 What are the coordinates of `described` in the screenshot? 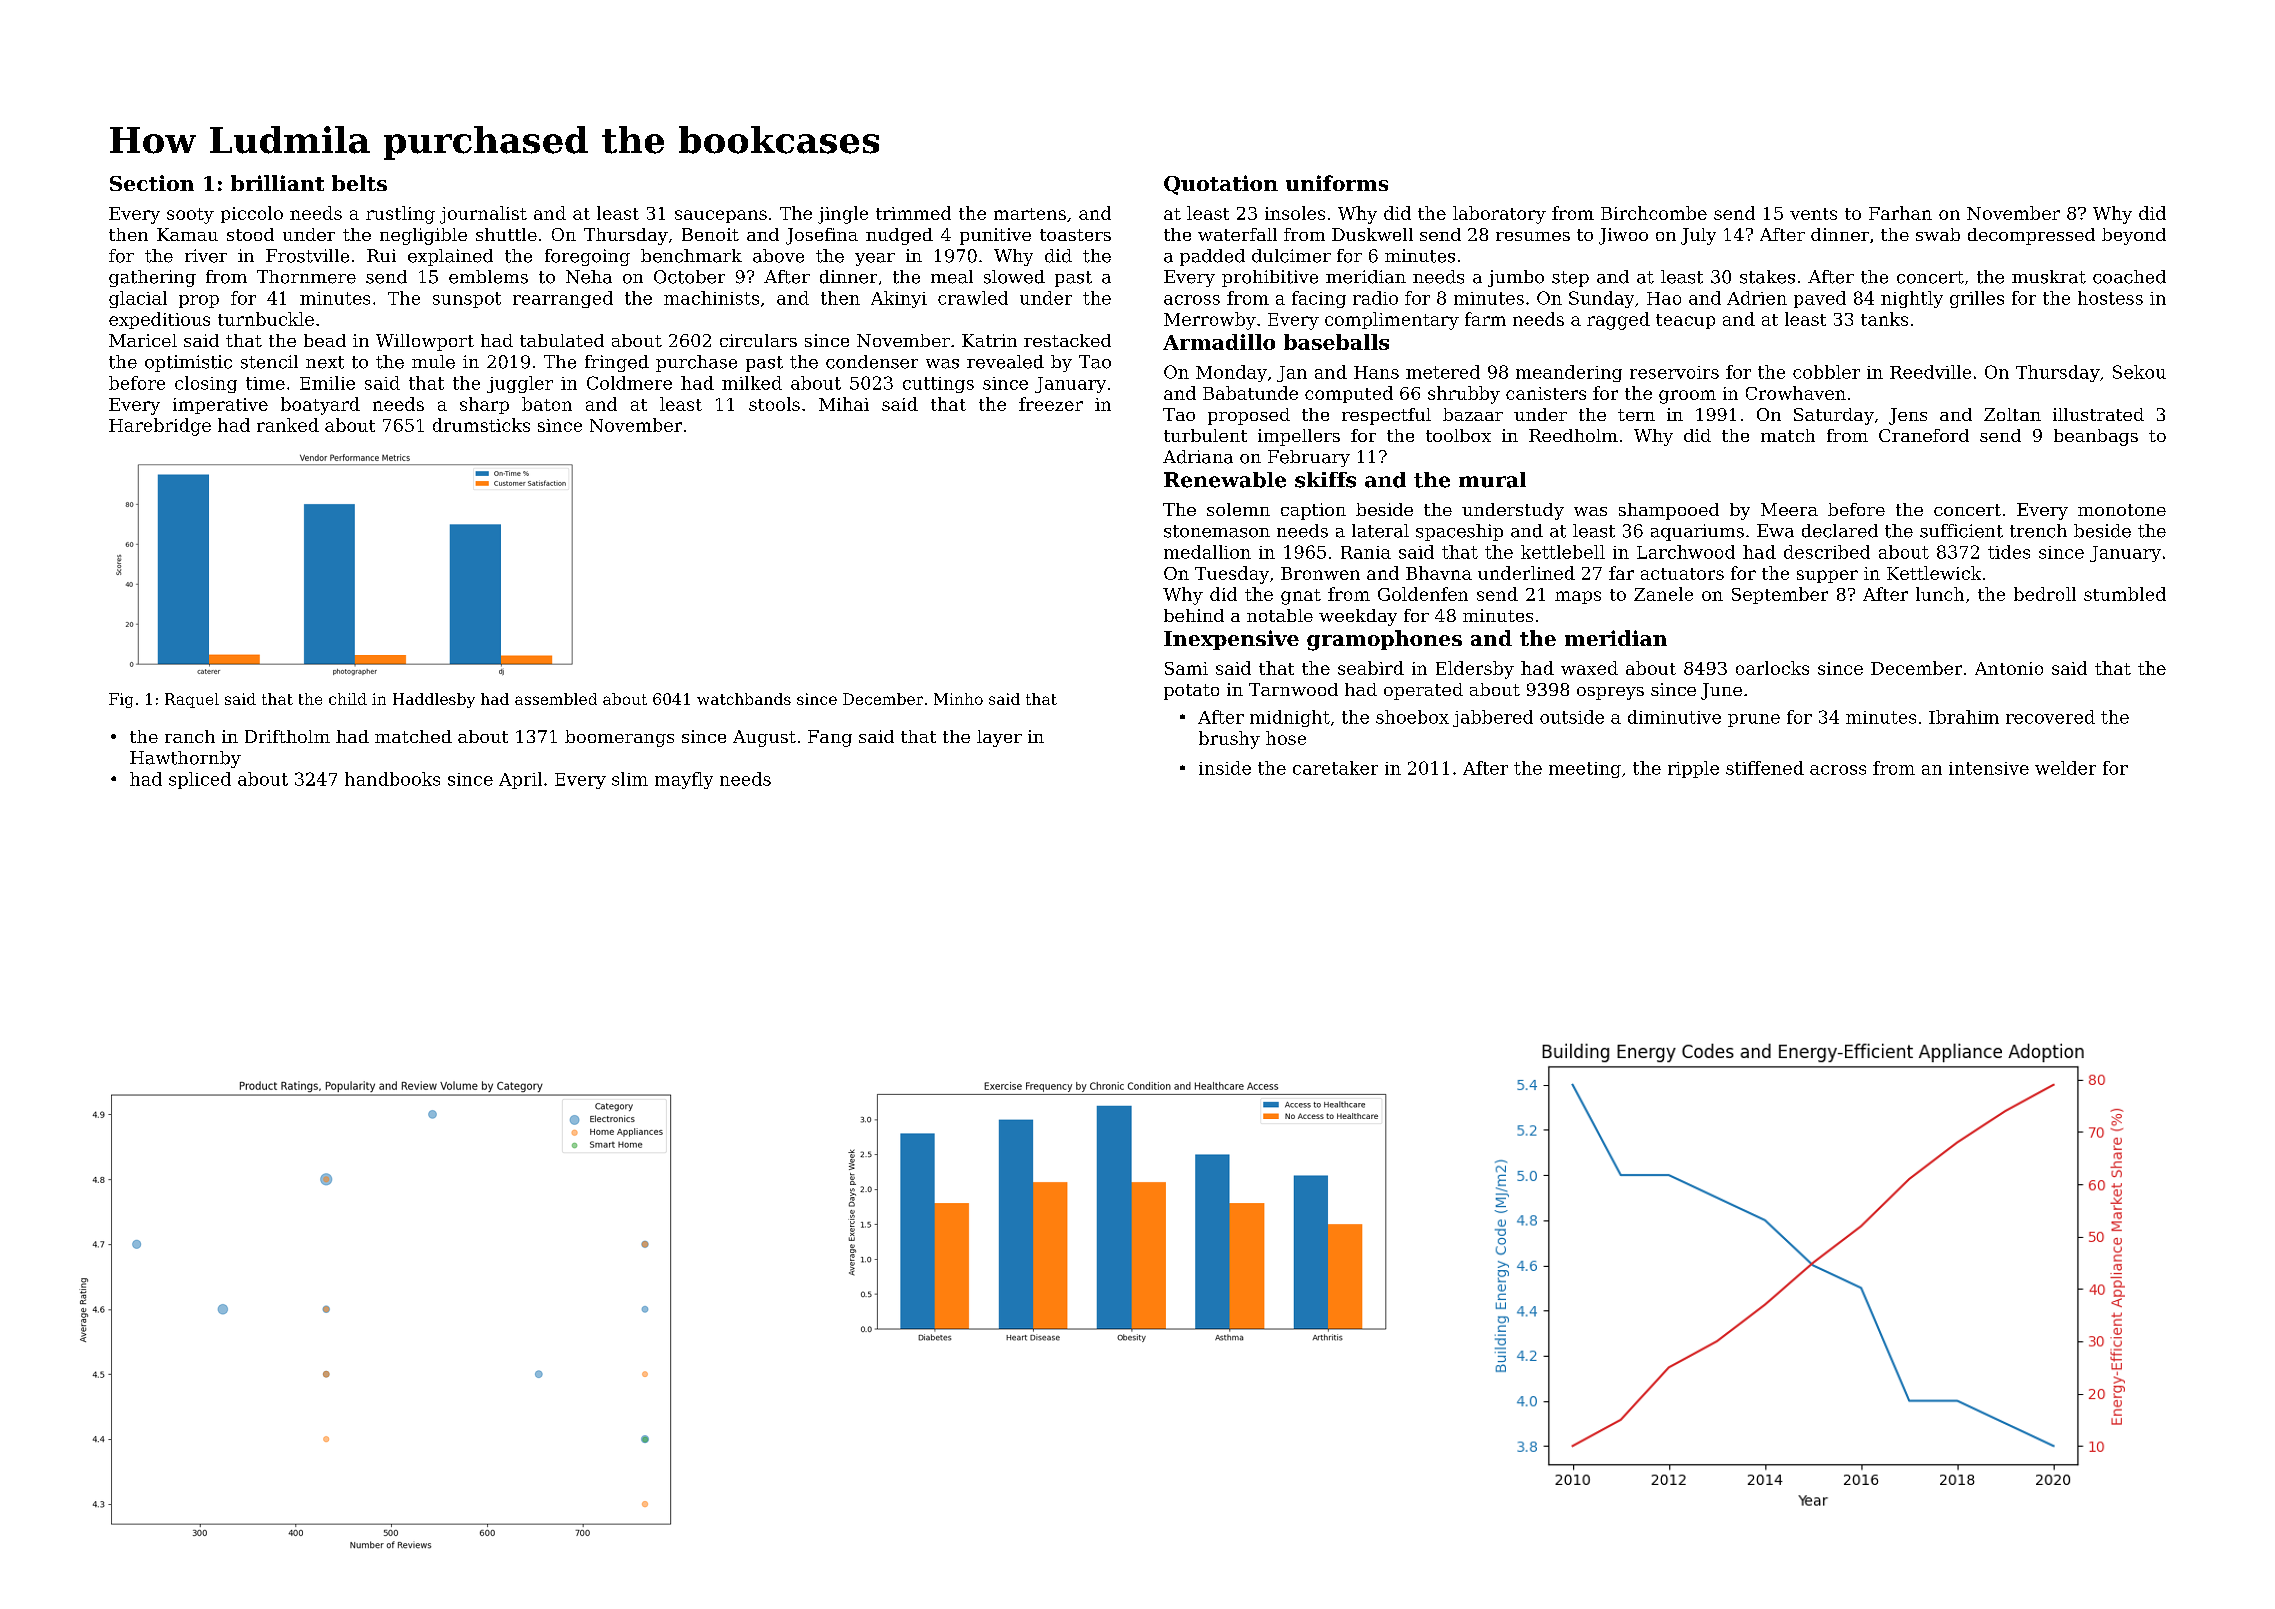 It's located at (1827, 552).
